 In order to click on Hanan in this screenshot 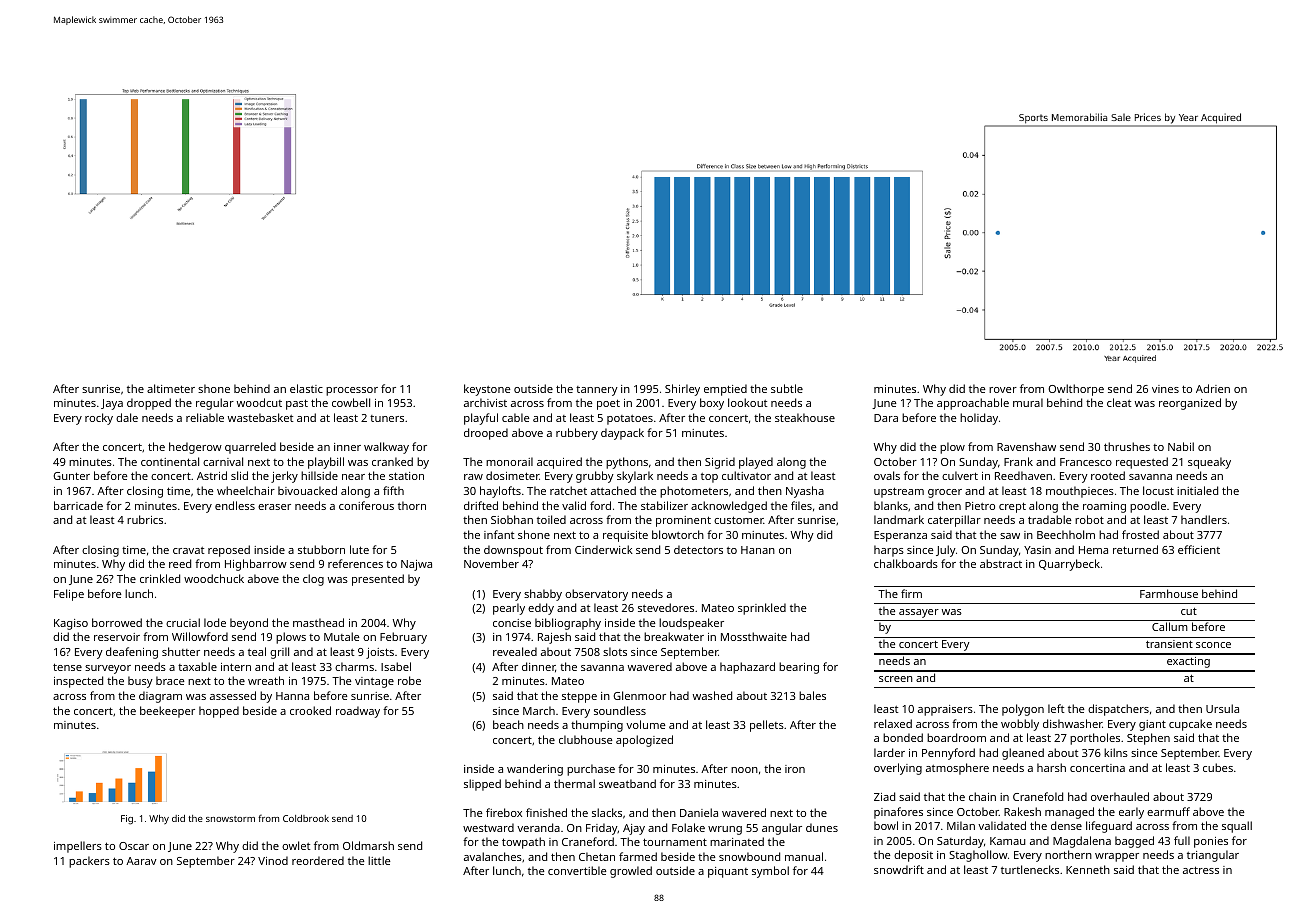, I will do `click(758, 550)`.
